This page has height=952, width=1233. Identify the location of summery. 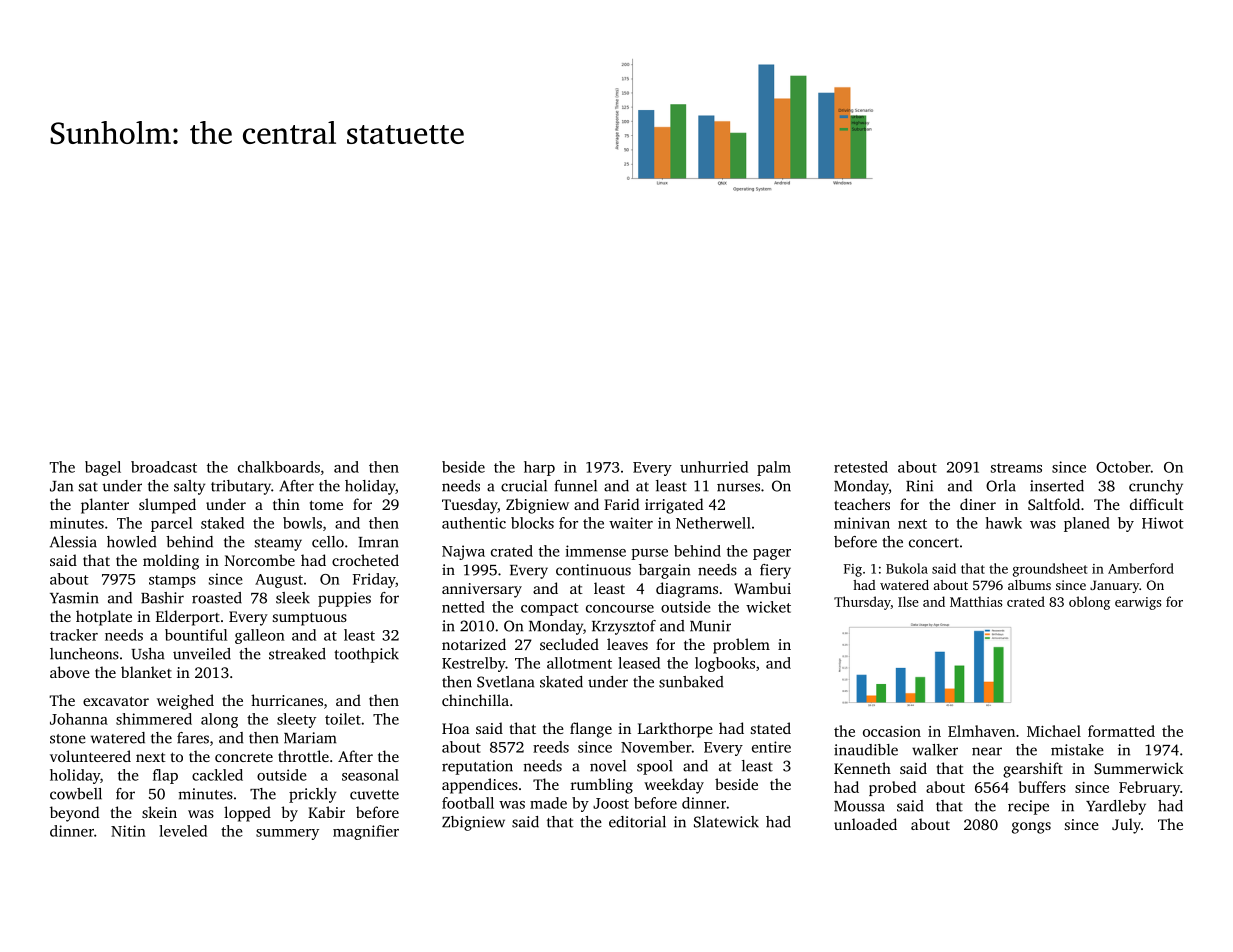
(287, 834).
